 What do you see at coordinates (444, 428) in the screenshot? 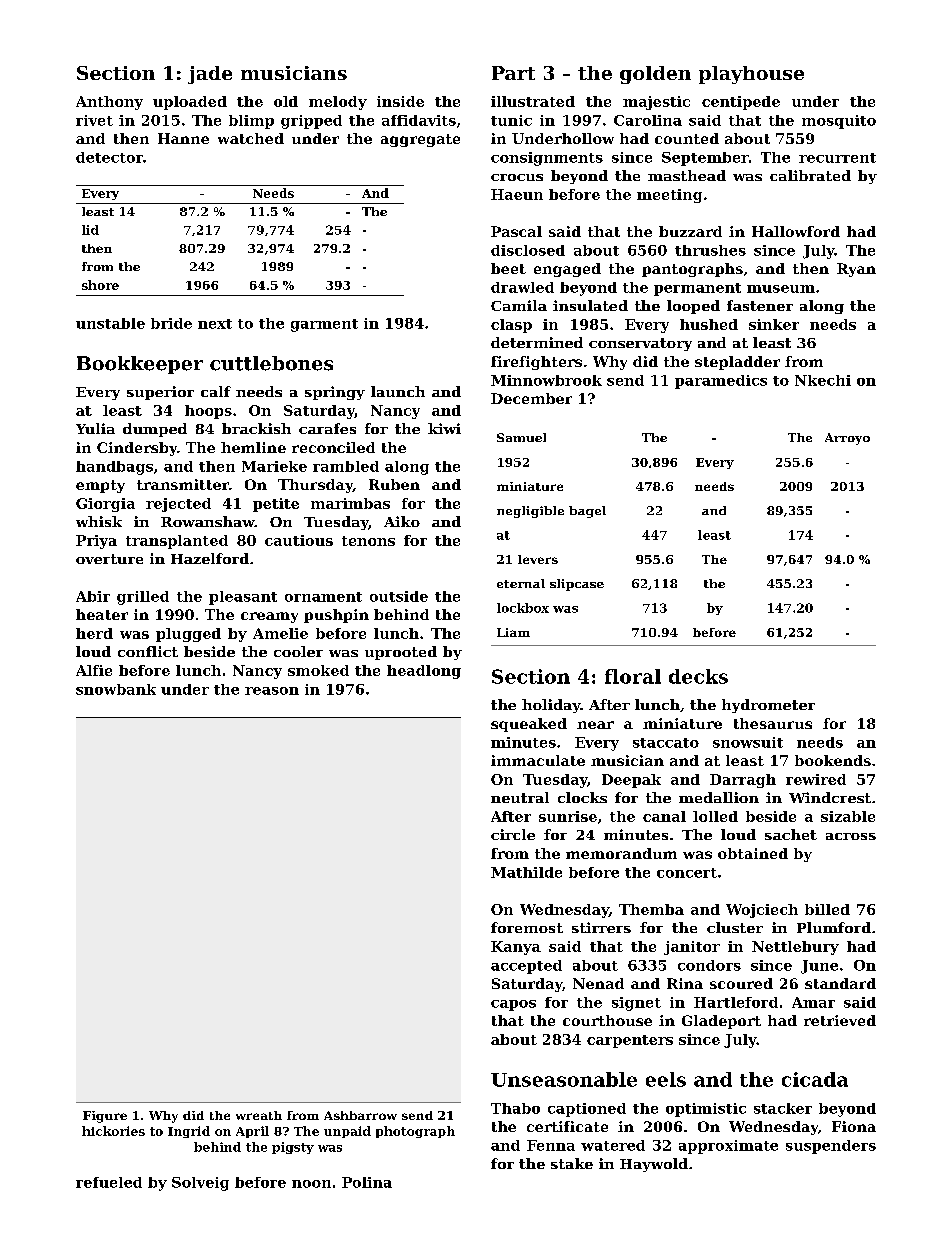
I see `kiwi` at bounding box center [444, 428].
